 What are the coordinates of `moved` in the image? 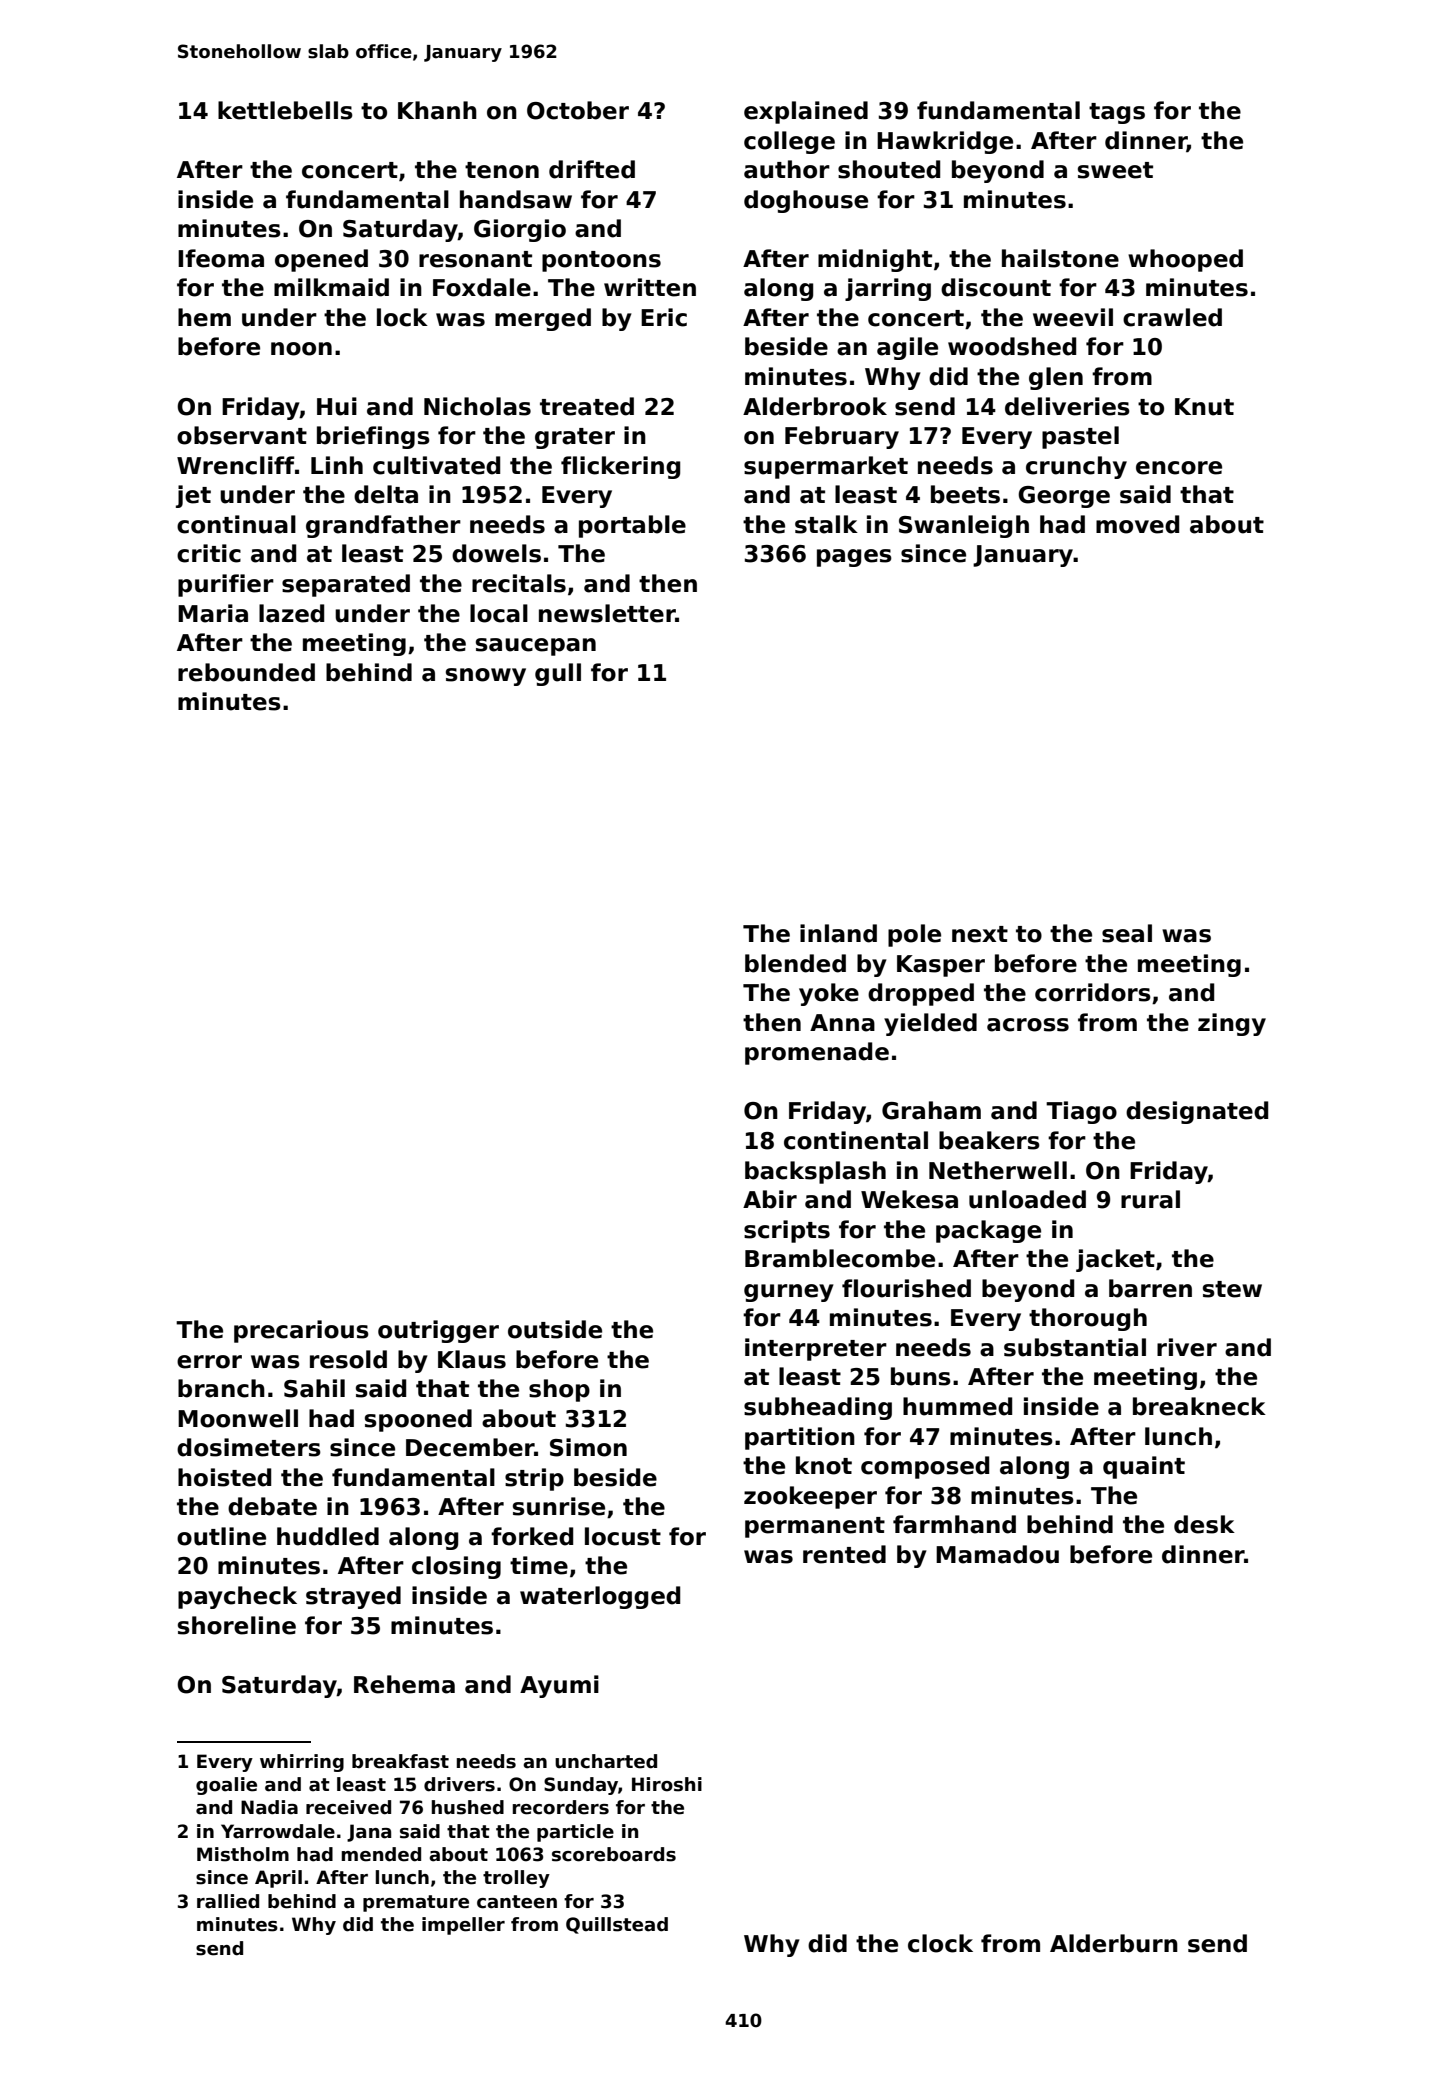 It's located at (1137, 524).
